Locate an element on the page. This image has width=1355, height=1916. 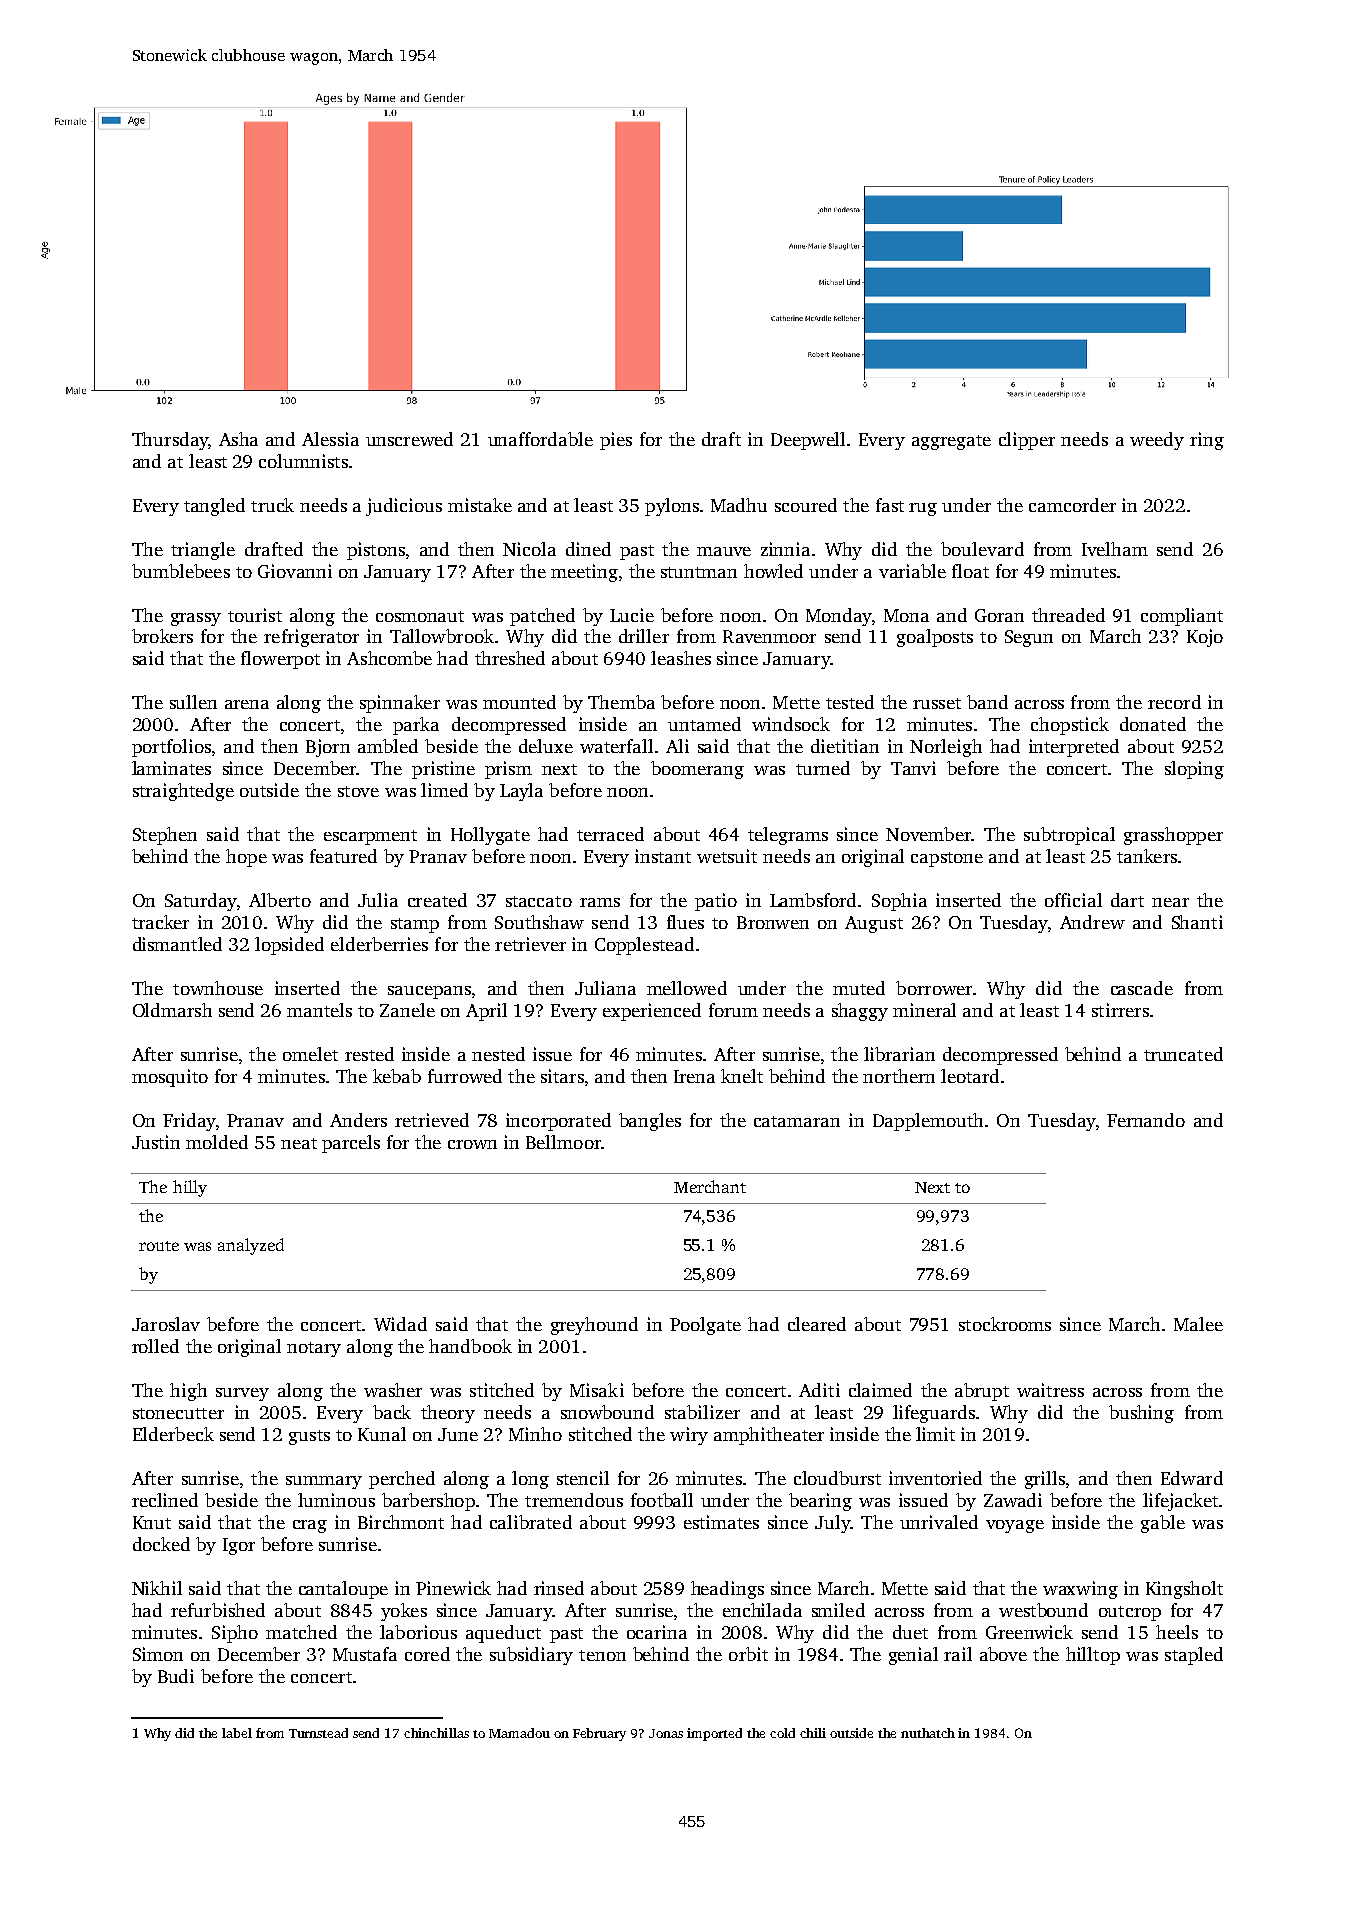
stabilizer is located at coordinates (702, 1412).
